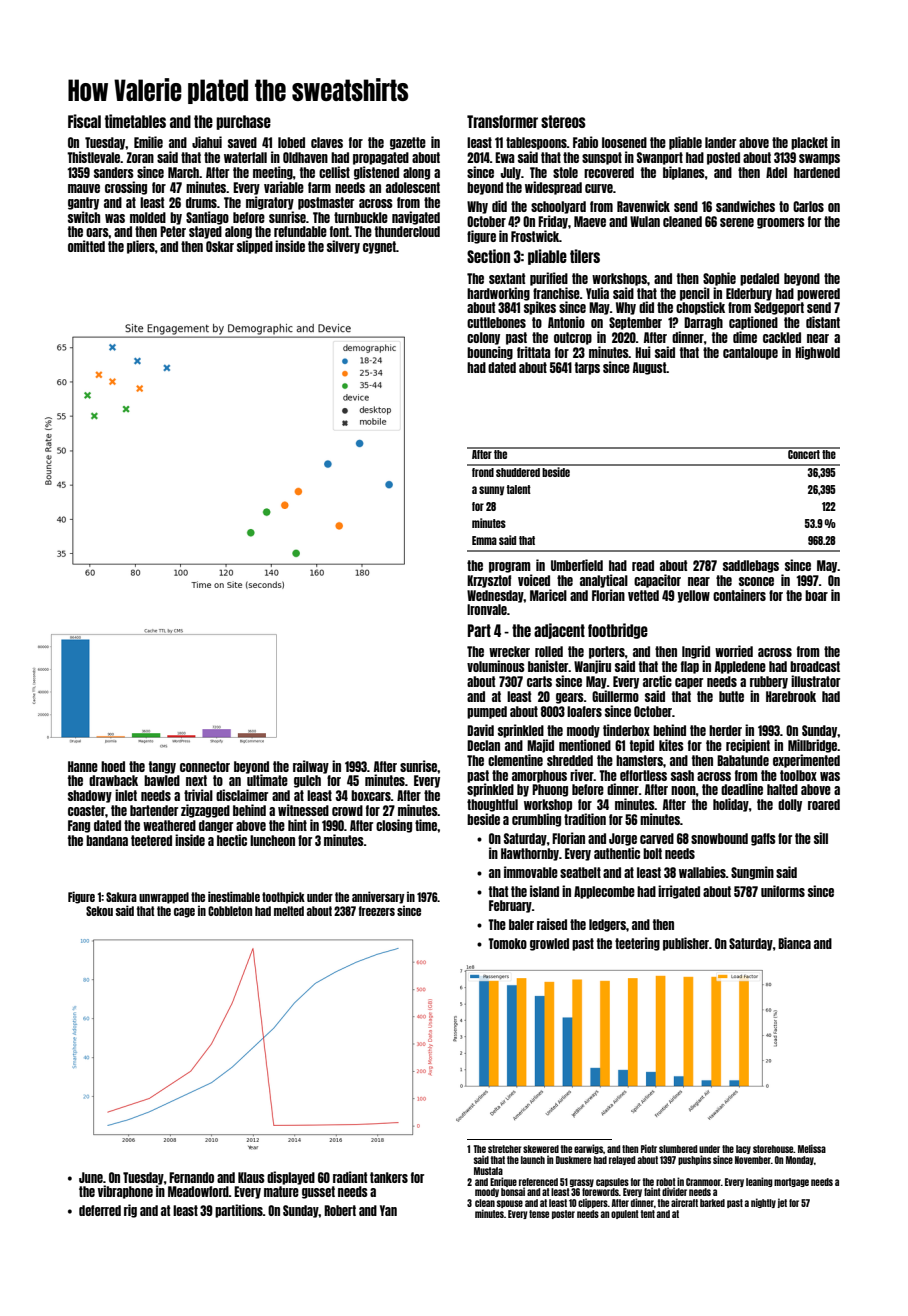  Describe the element at coordinates (83, 766) in the document. I see `Hanne` at that location.
